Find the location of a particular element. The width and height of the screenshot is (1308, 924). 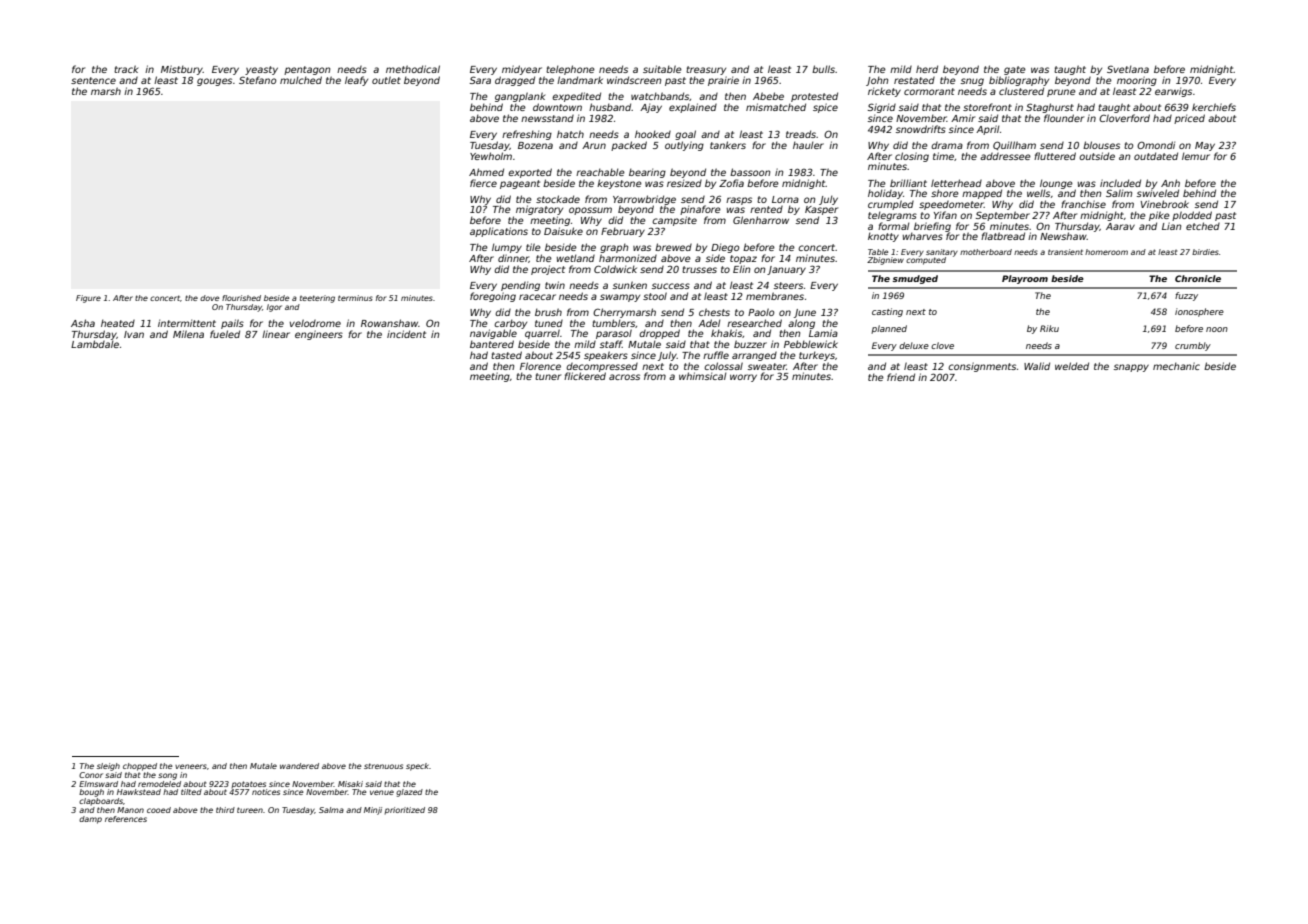

prioritized is located at coordinates (405, 811).
